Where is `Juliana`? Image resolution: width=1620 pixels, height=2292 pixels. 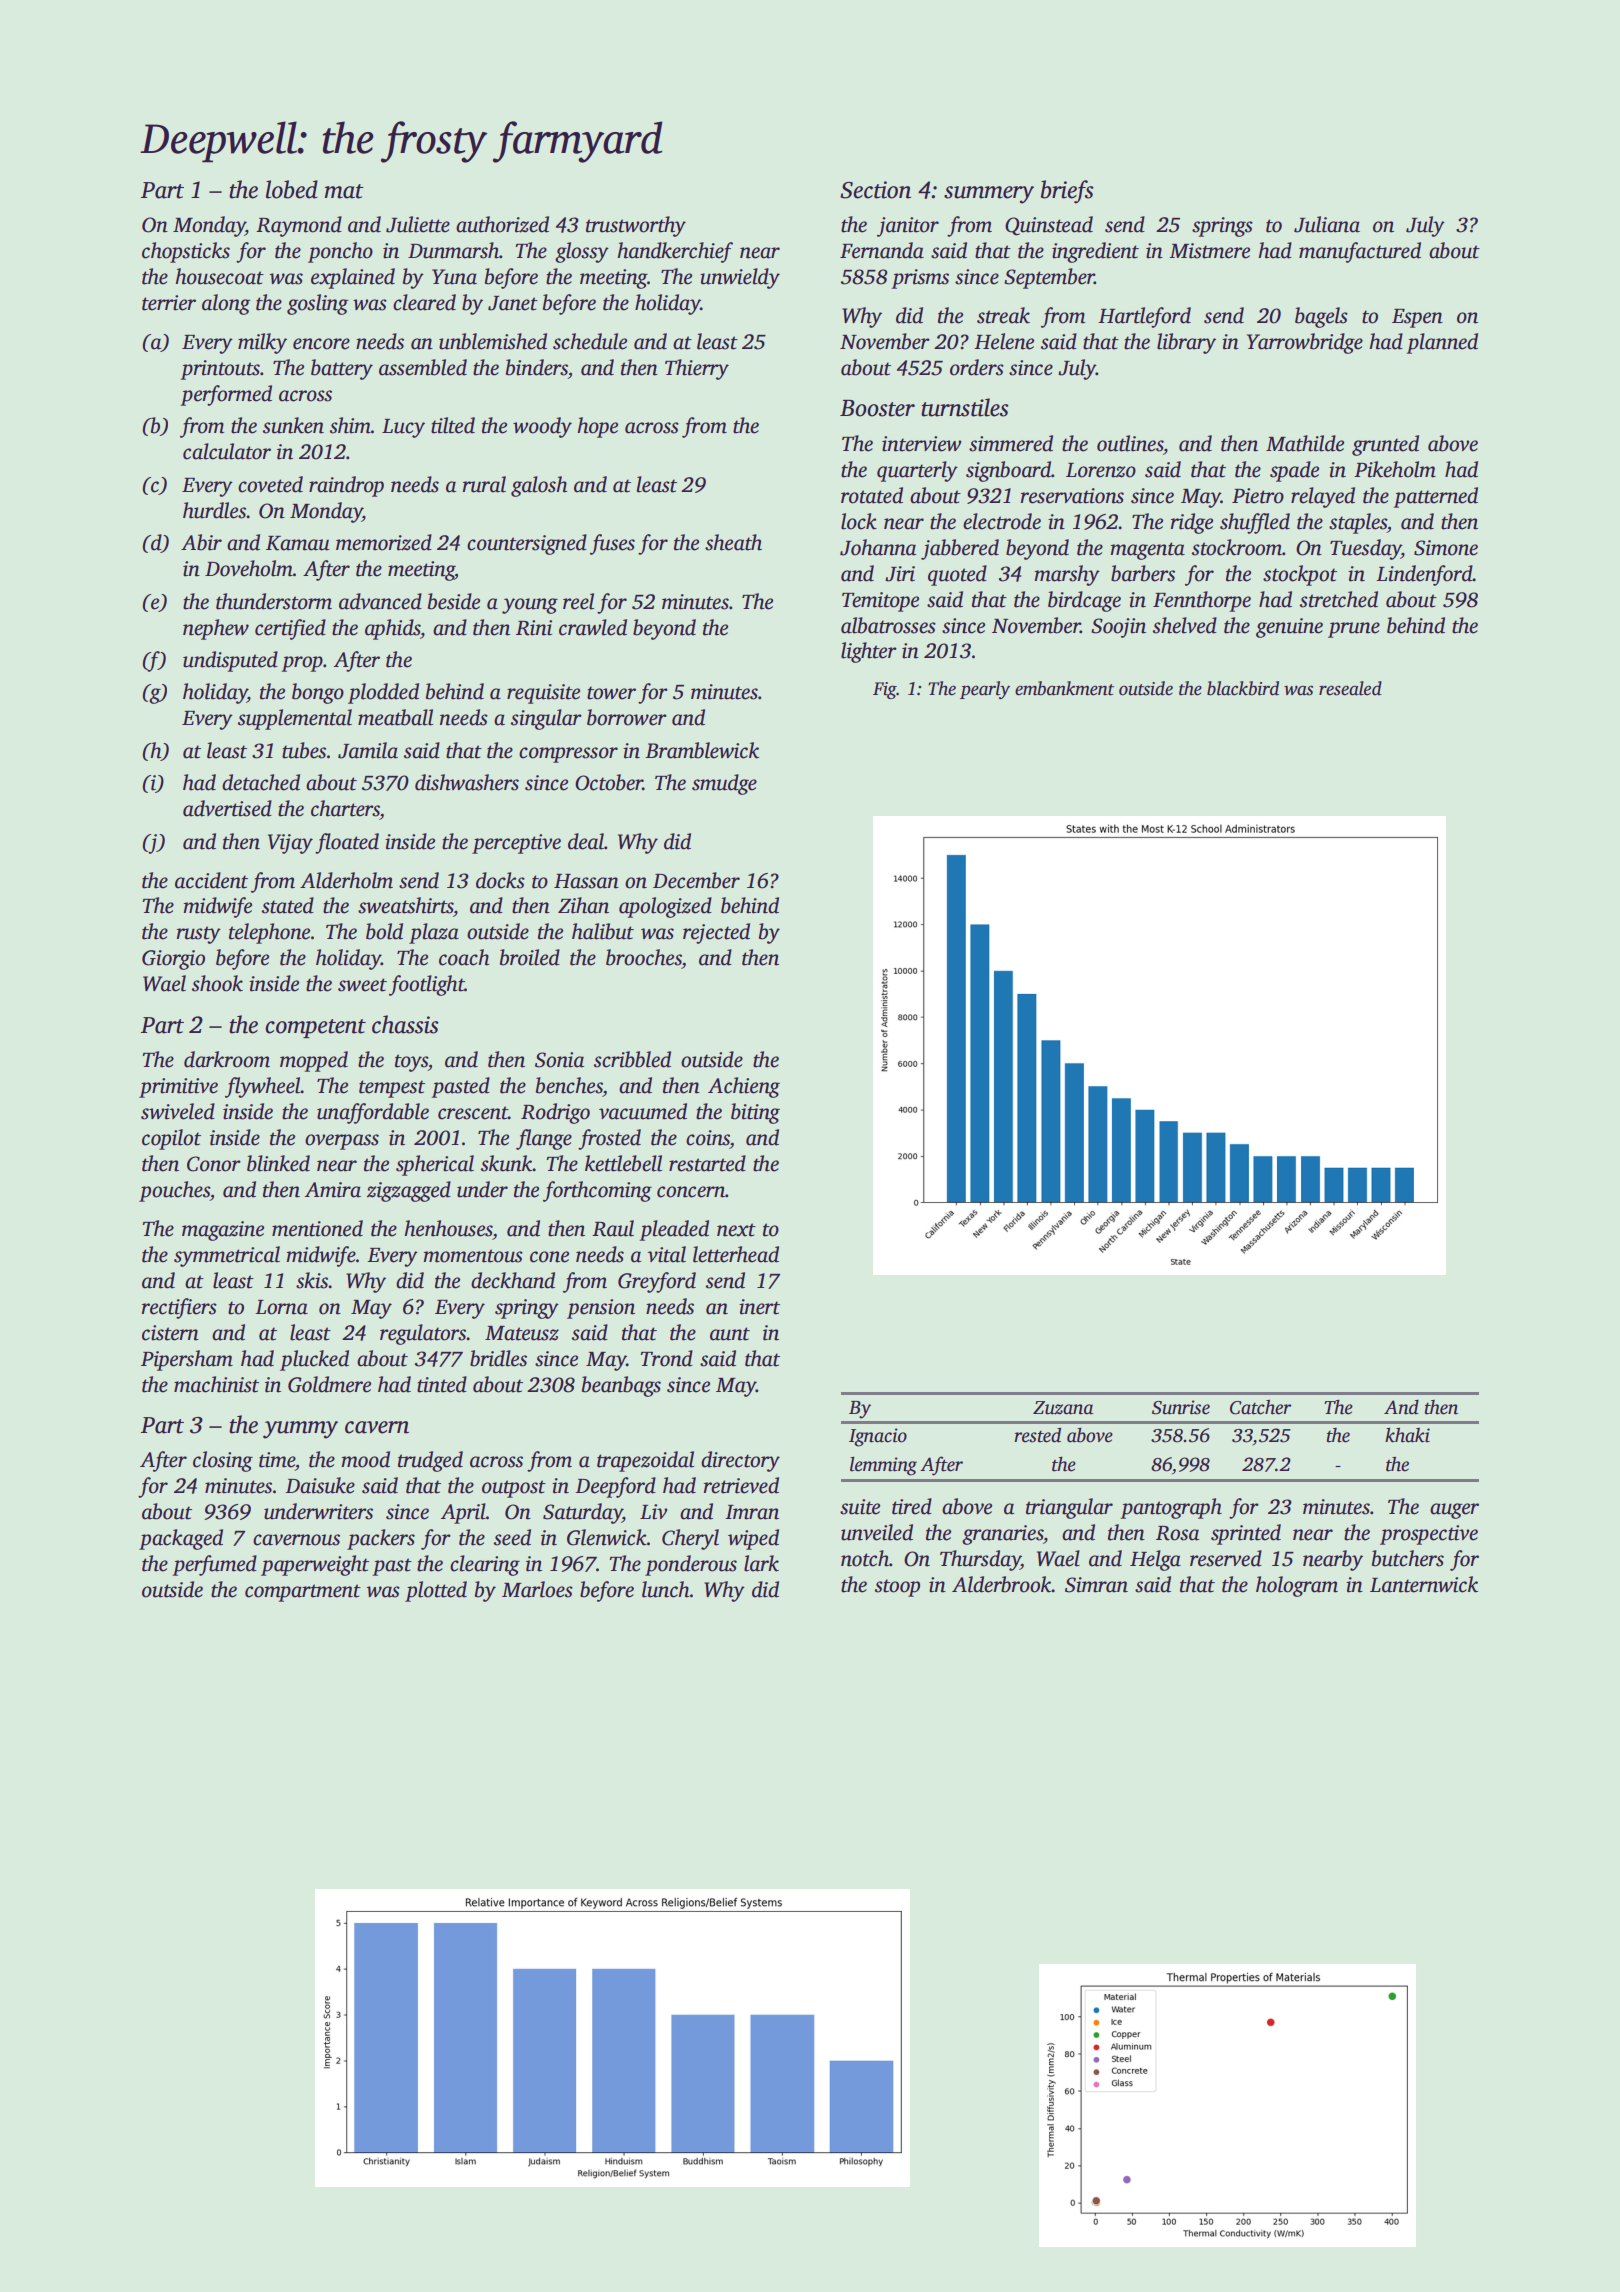
Juliana is located at coordinates (1327, 224).
